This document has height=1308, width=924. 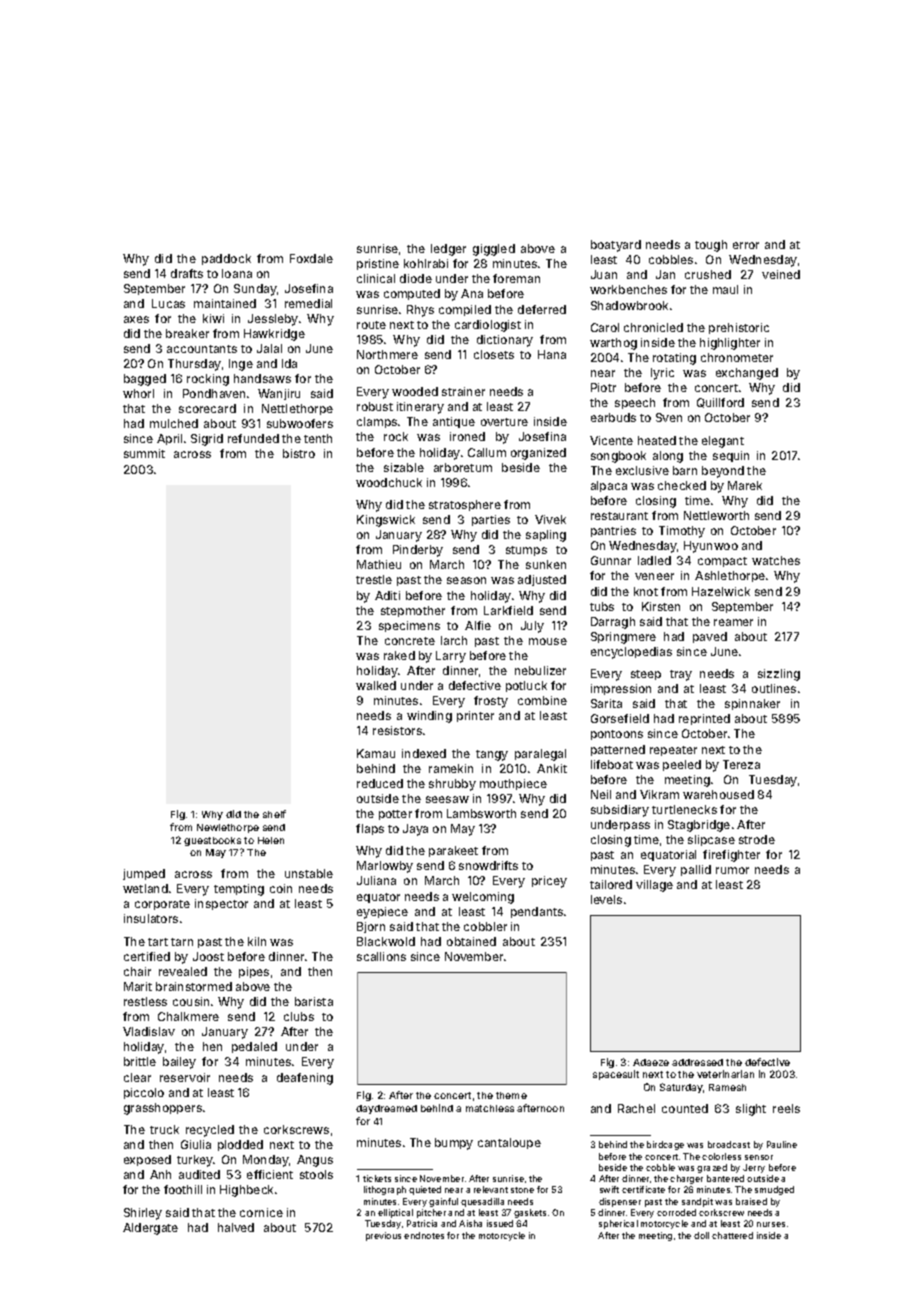 What do you see at coordinates (207, 440) in the document?
I see `Sigrid` at bounding box center [207, 440].
